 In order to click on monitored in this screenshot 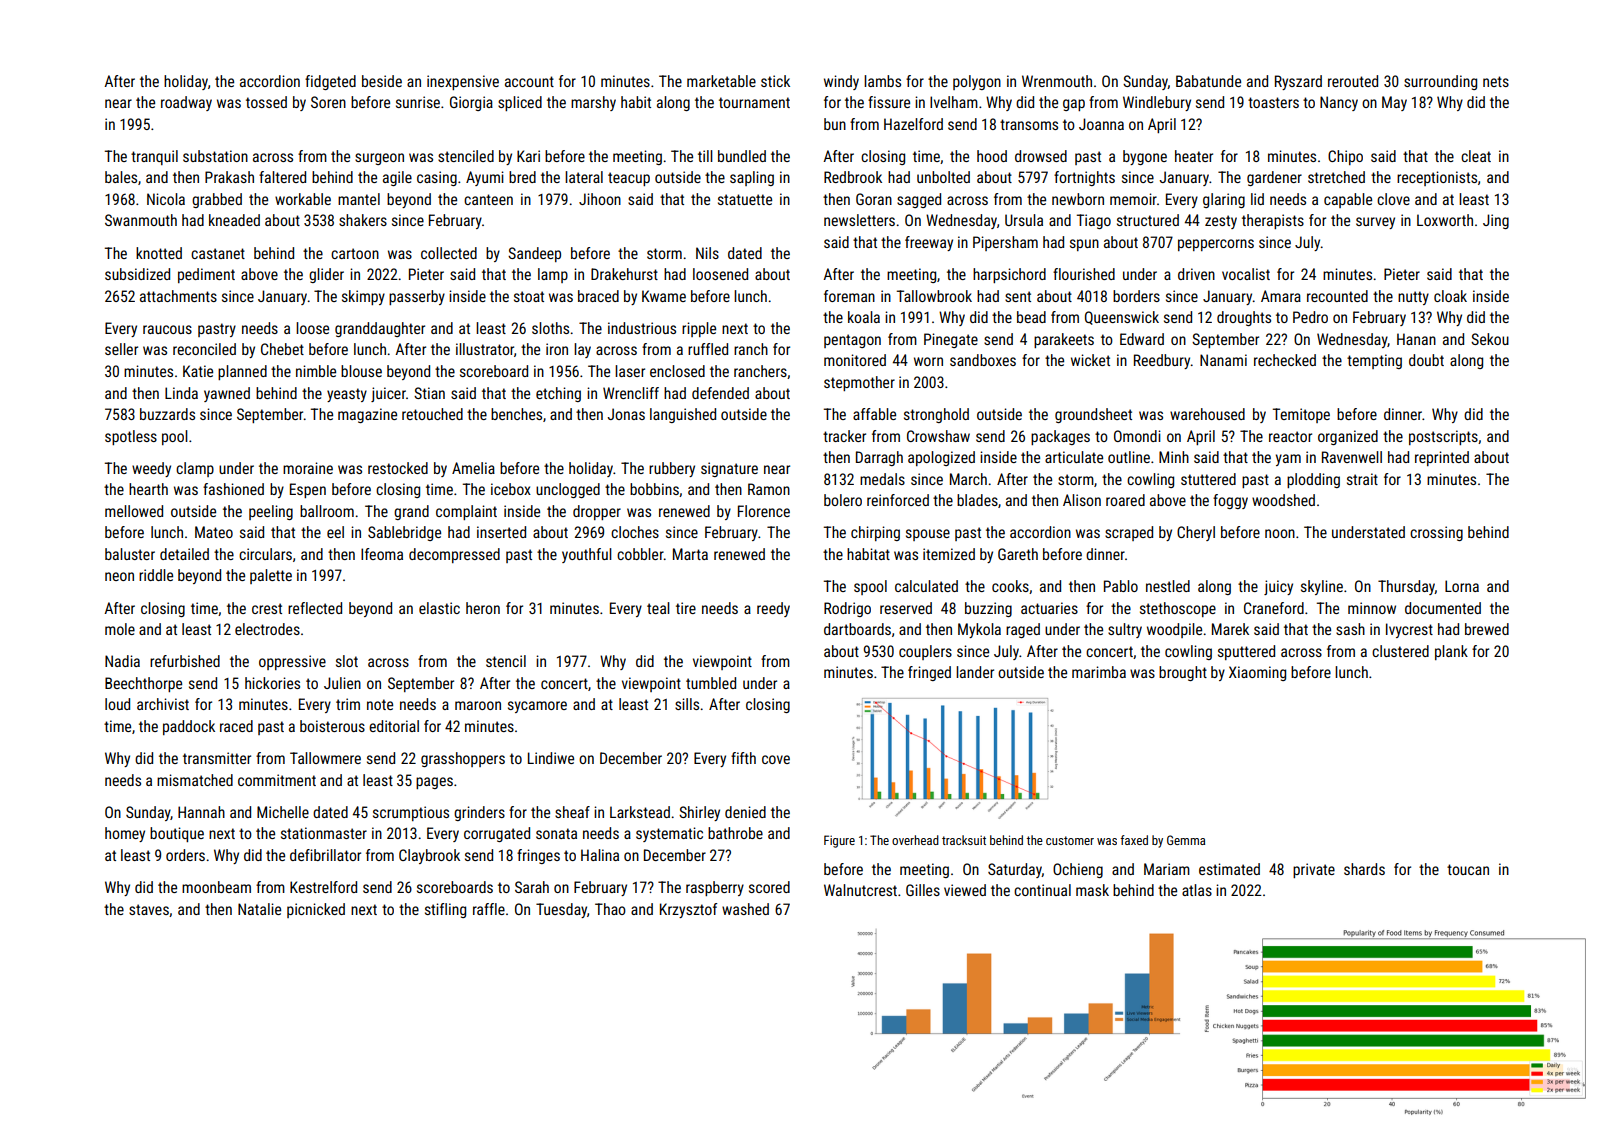, I will do `click(855, 360)`.
